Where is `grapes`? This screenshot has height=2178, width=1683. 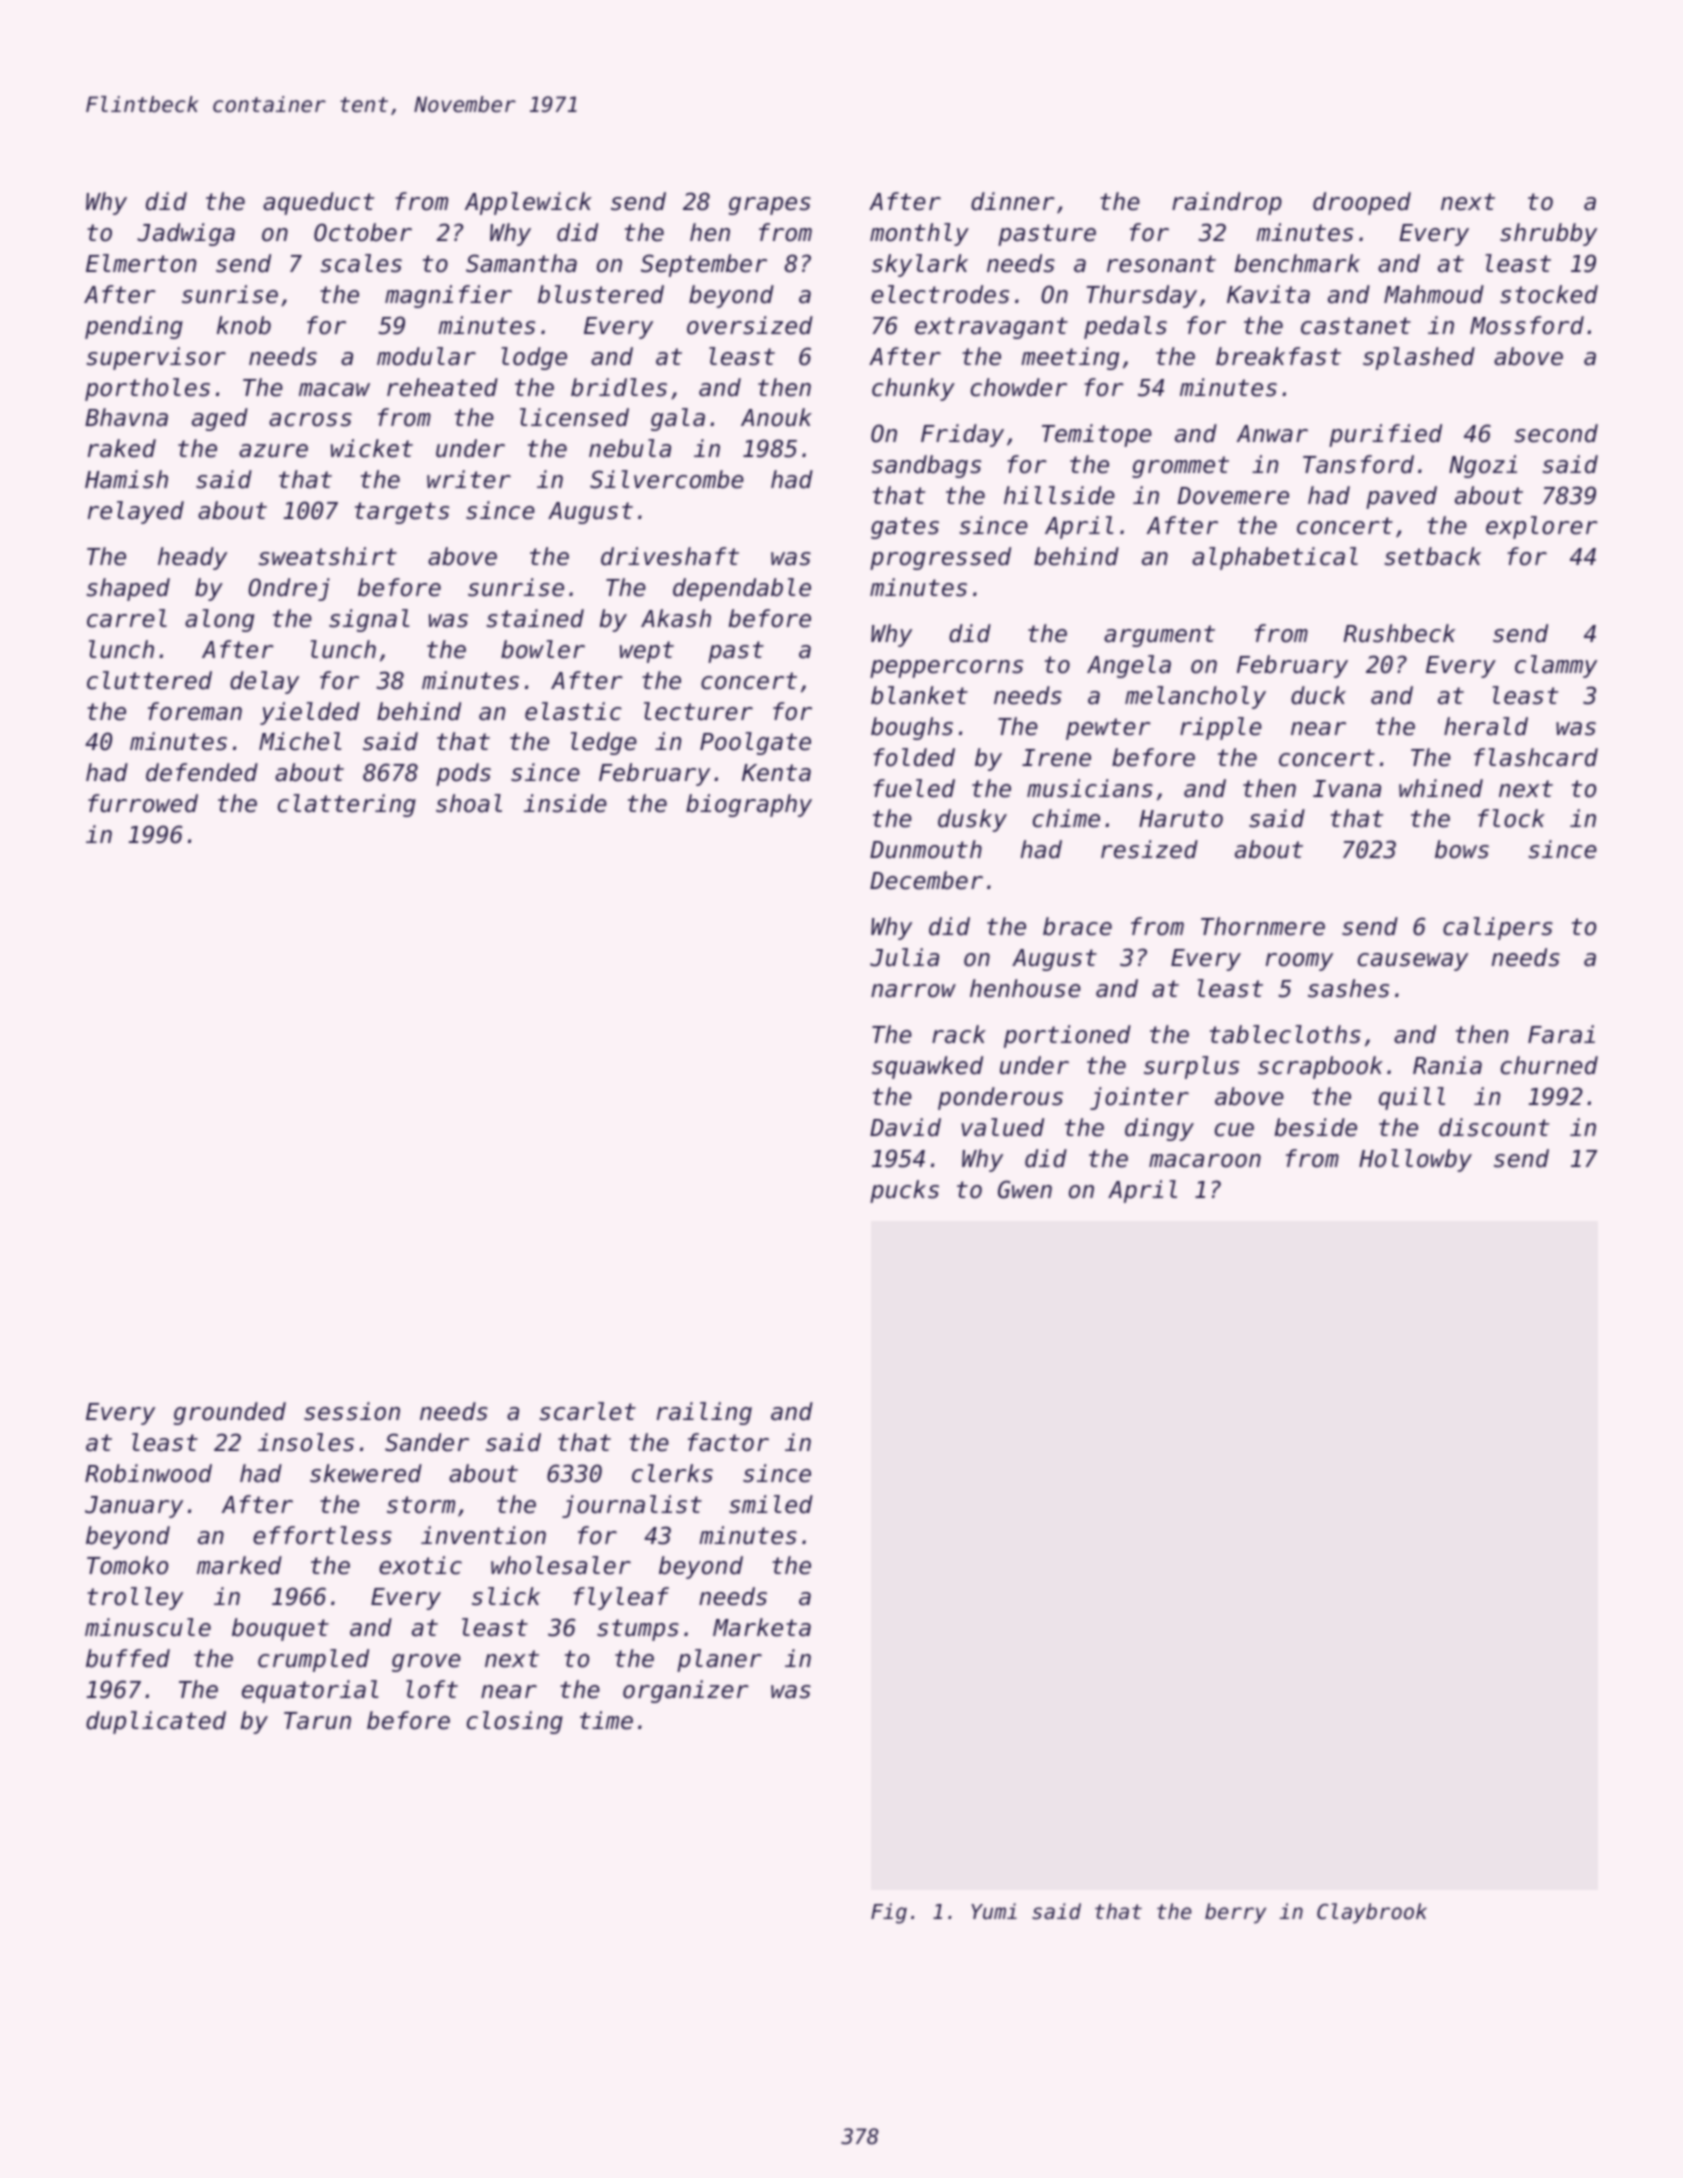
grapes is located at coordinates (770, 206).
